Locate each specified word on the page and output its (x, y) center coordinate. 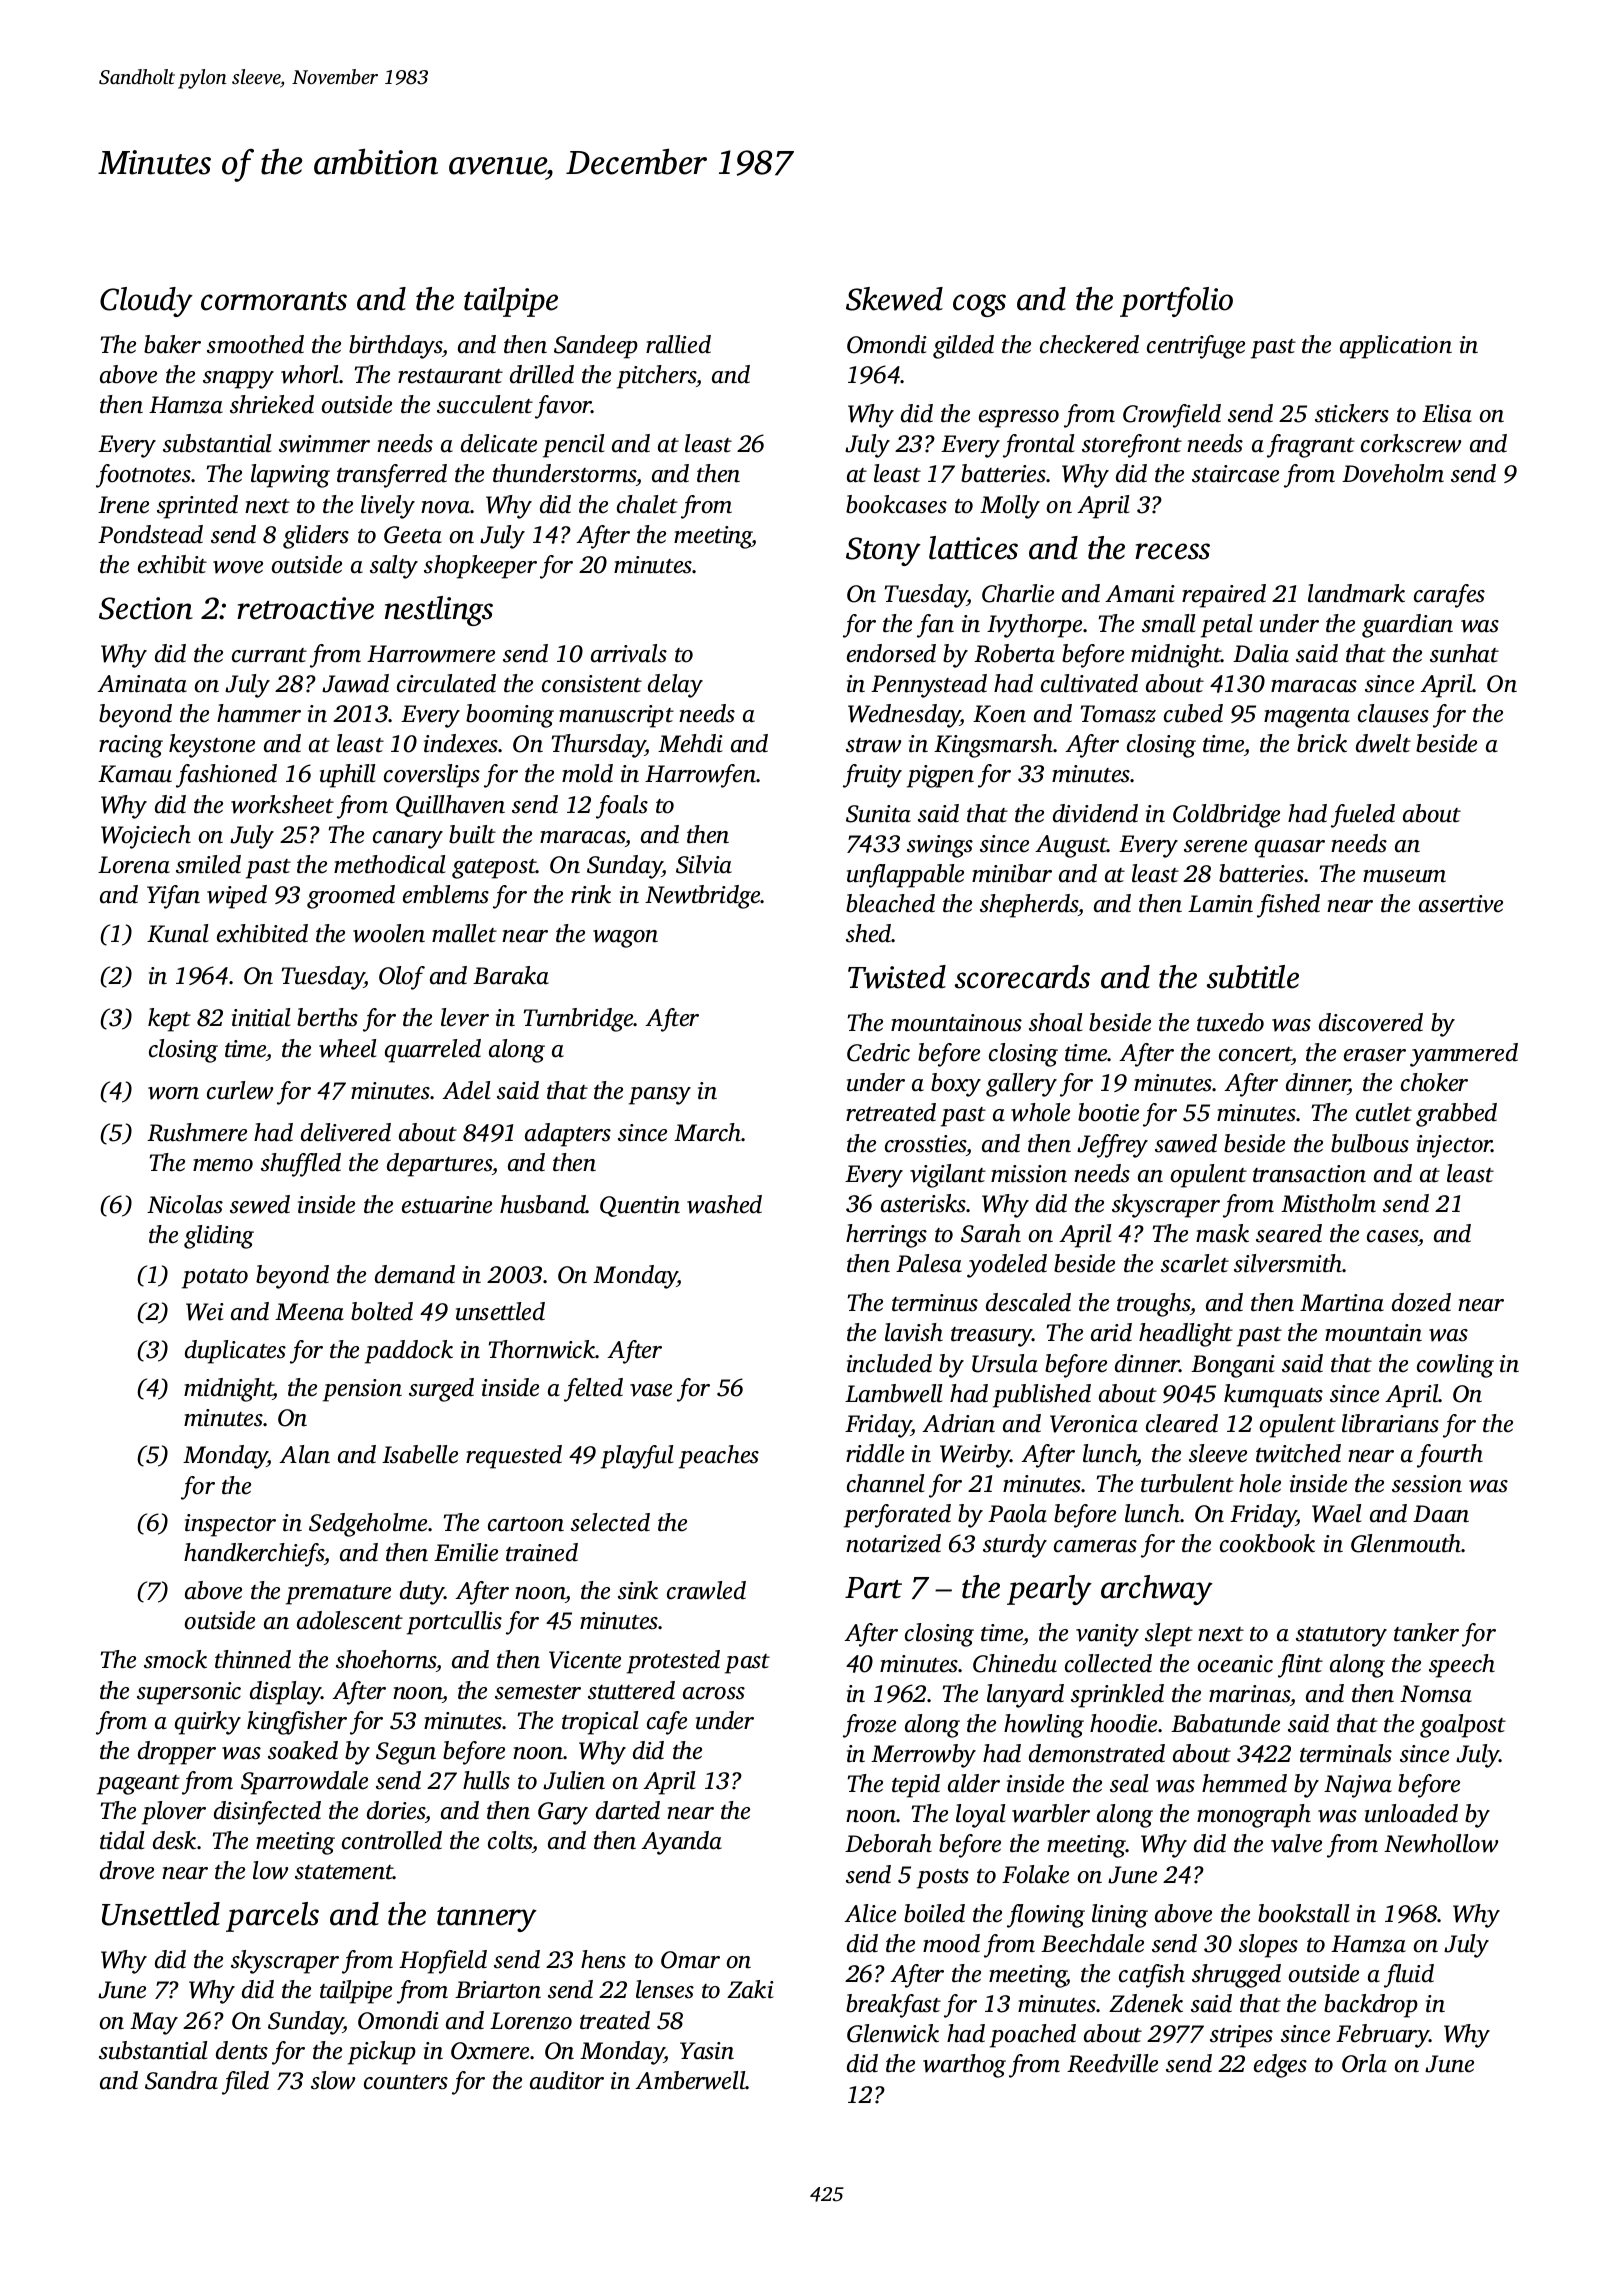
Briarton (498, 1990)
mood (951, 1943)
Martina (1342, 1303)
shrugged (1236, 1976)
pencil (573, 446)
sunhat (1464, 653)
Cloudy (146, 302)
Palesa (929, 1263)
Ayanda (681, 1843)
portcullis (454, 1623)
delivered (346, 1132)
